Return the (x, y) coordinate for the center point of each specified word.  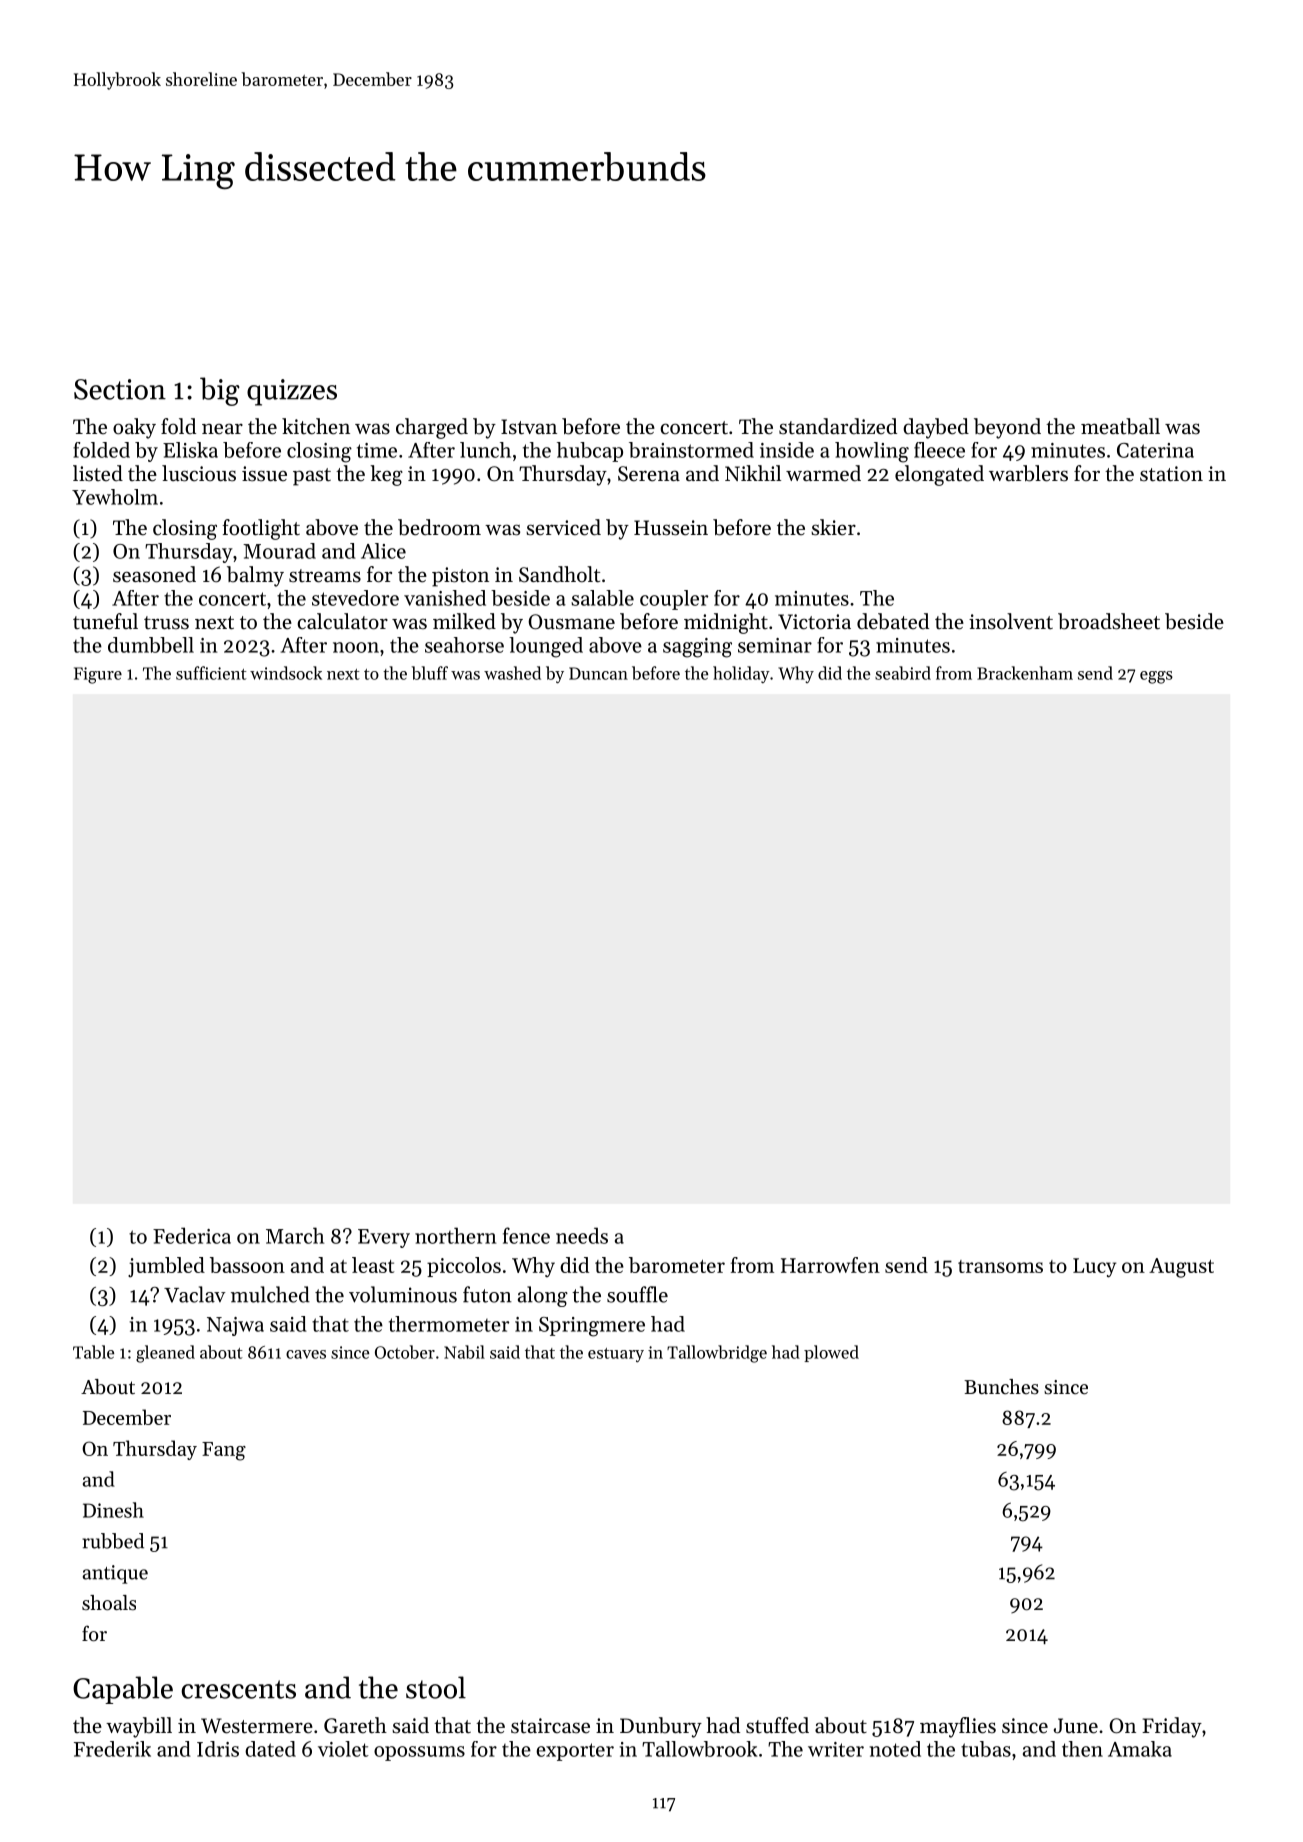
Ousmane (571, 622)
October (405, 1352)
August (1181, 1268)
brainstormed (691, 450)
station (1171, 474)
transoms (1000, 1266)
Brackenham (1025, 673)
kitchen (316, 426)
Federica (192, 1235)
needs (582, 1235)
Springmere (592, 1327)
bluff (430, 673)
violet (343, 1749)
